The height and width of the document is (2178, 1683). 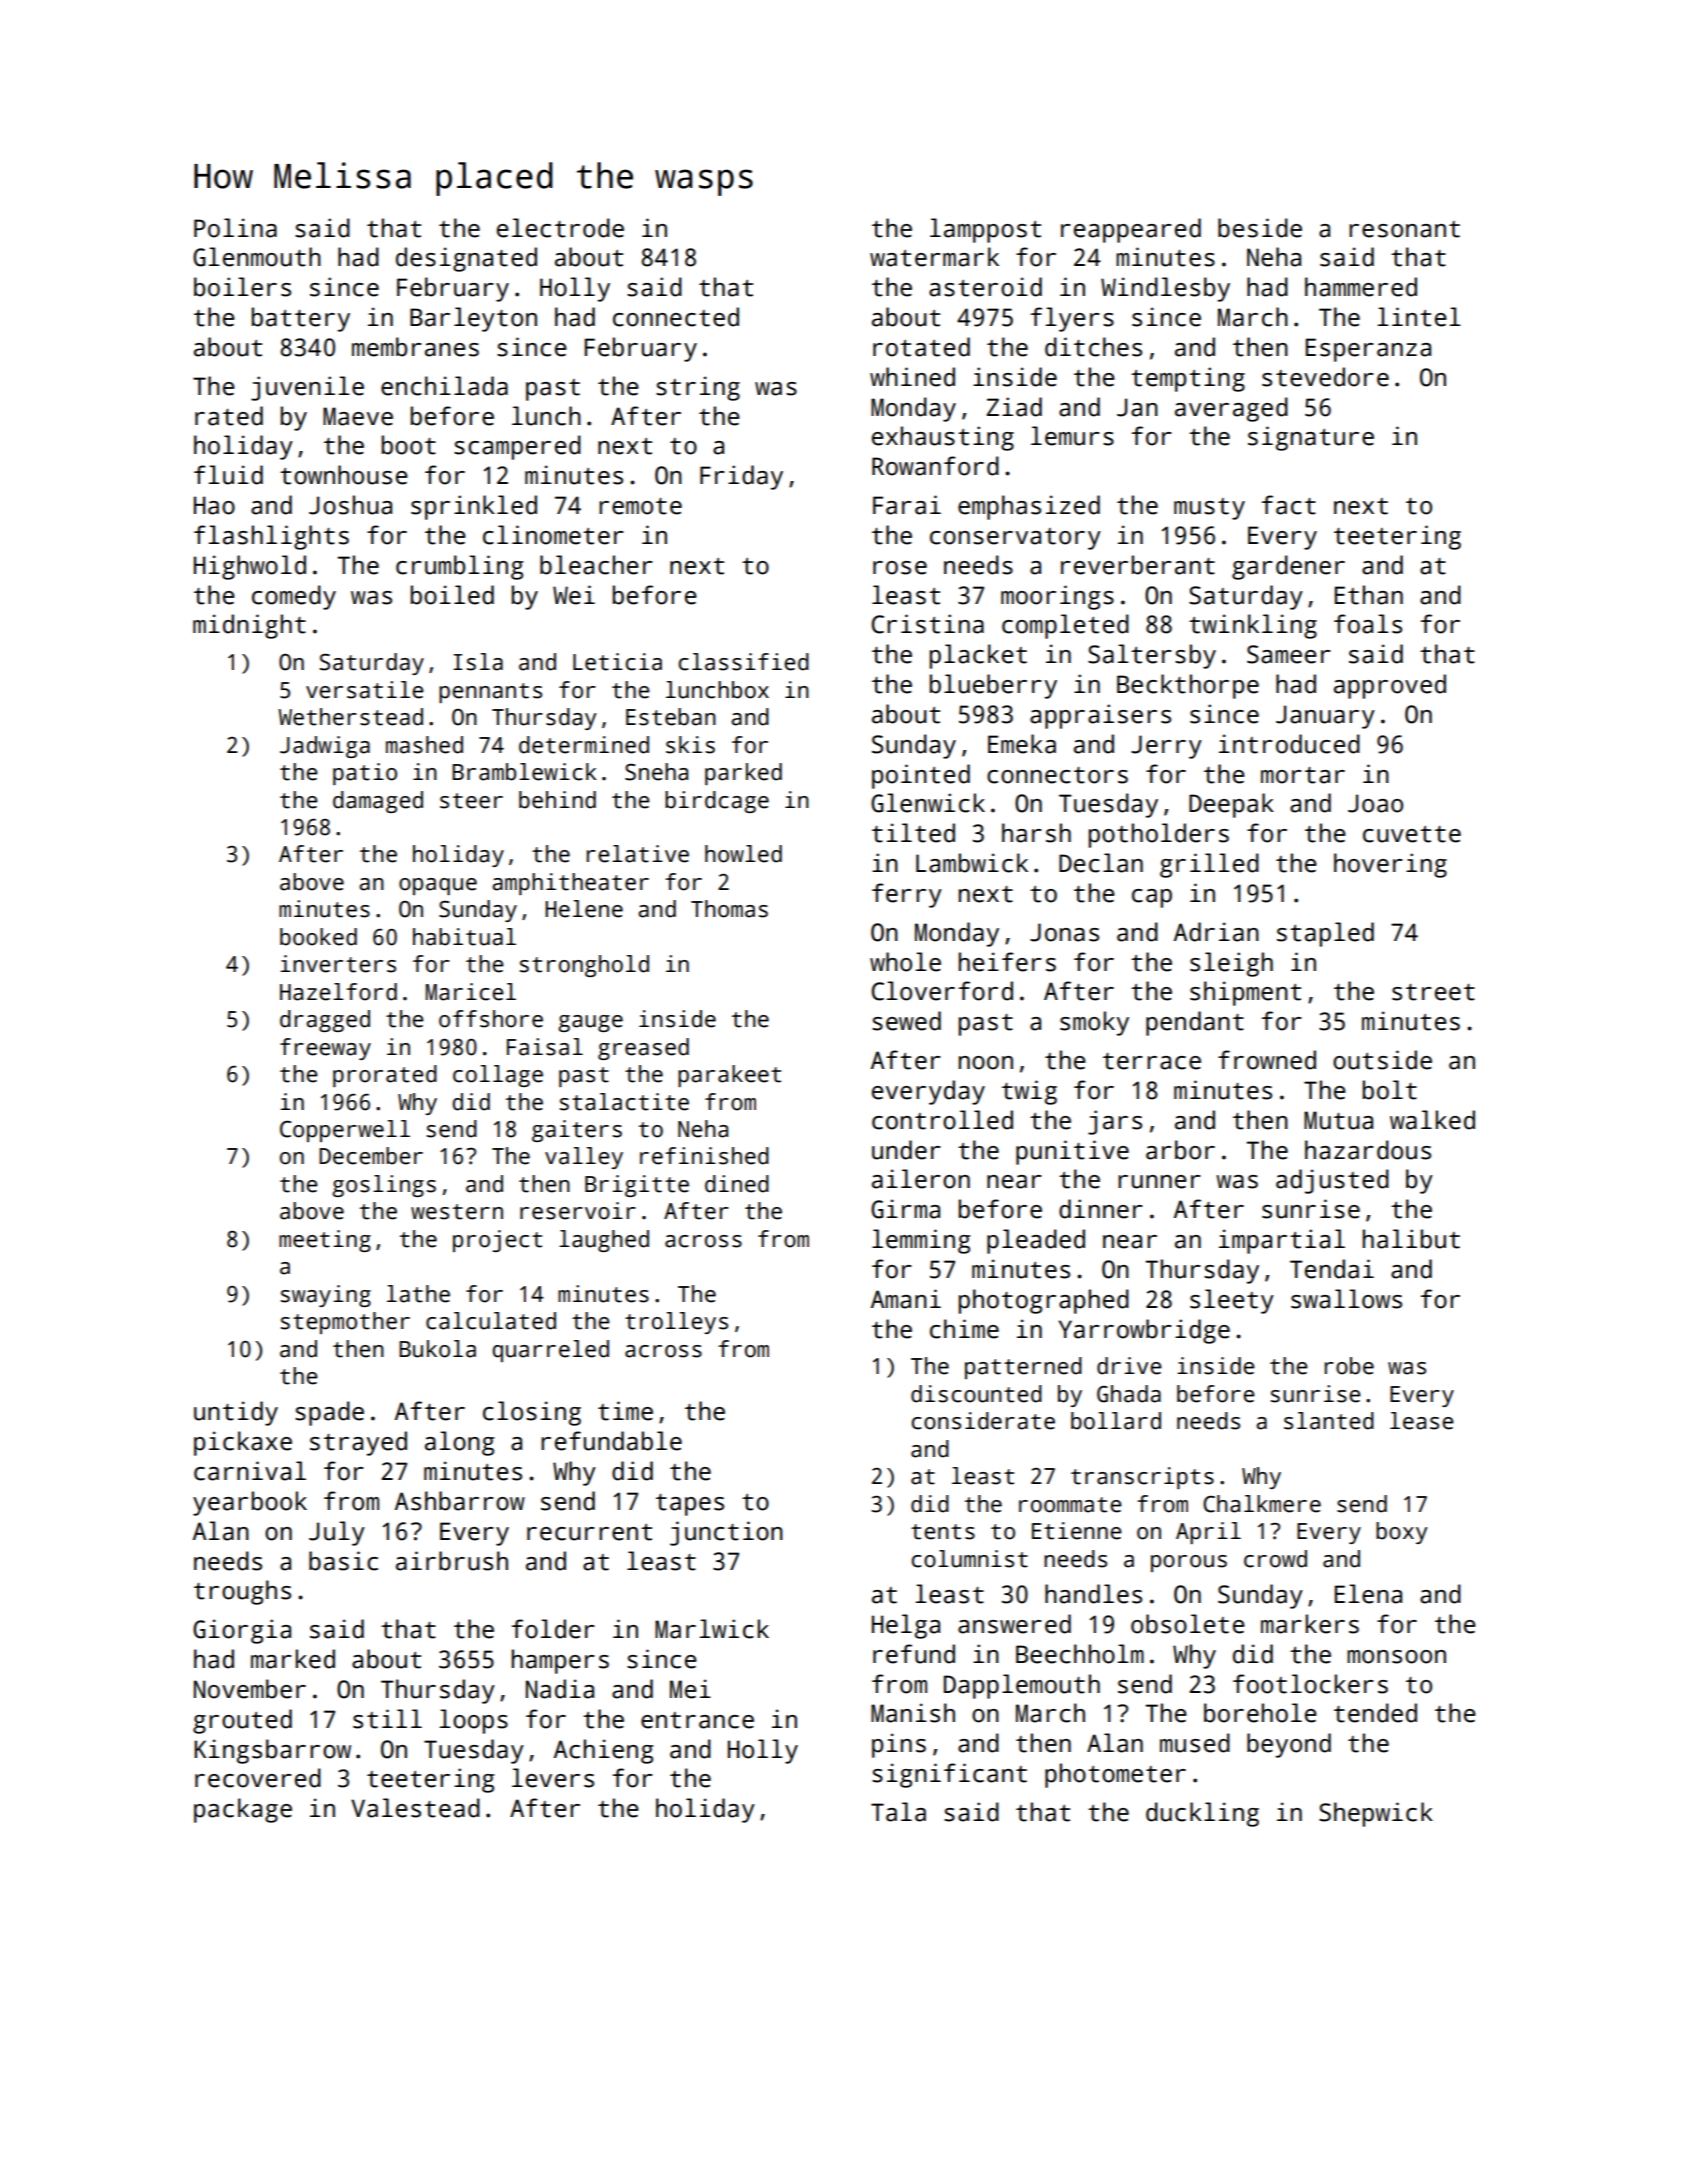 I want to click on swallows, so click(x=1346, y=1299).
